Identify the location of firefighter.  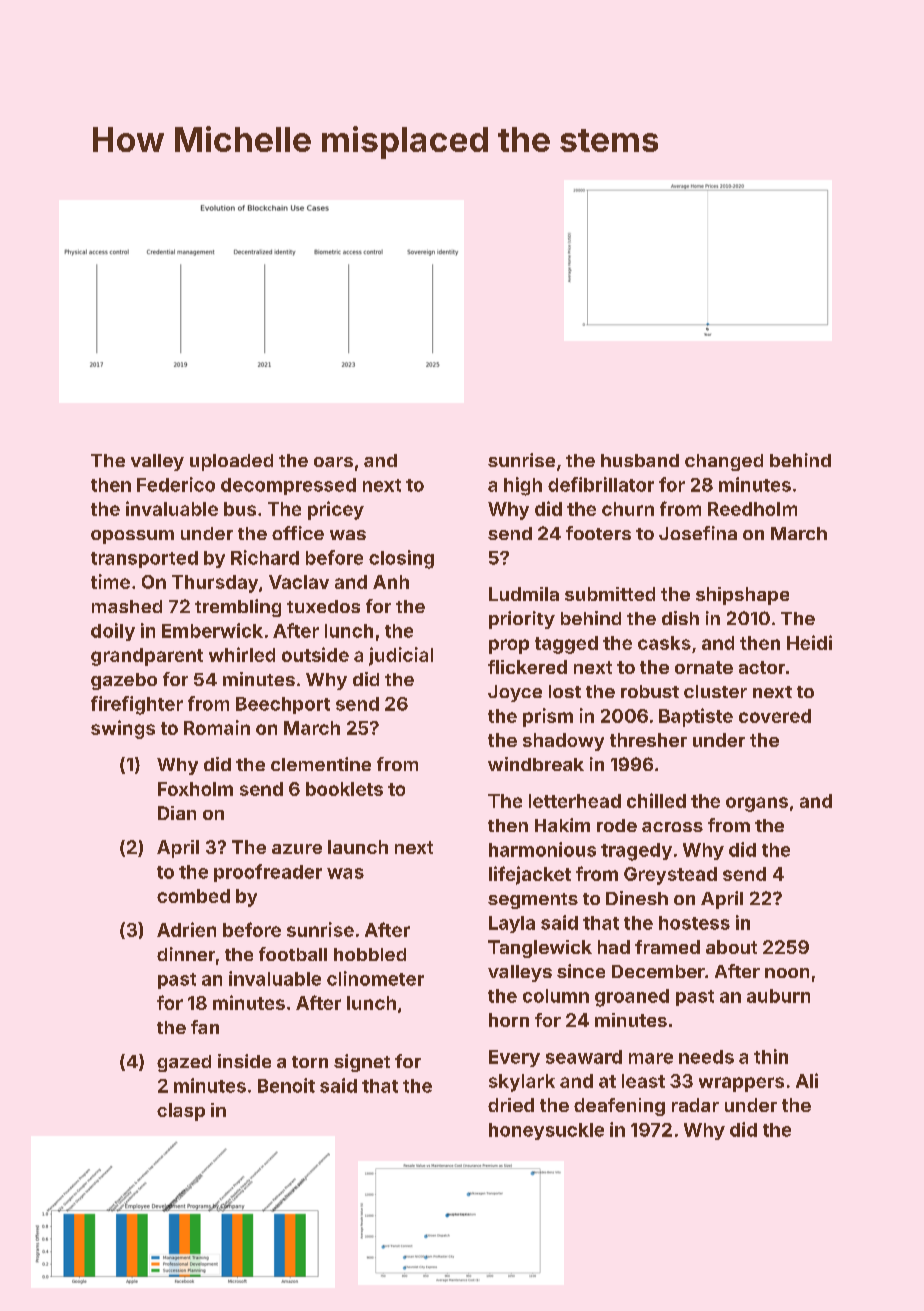
(137, 705).
